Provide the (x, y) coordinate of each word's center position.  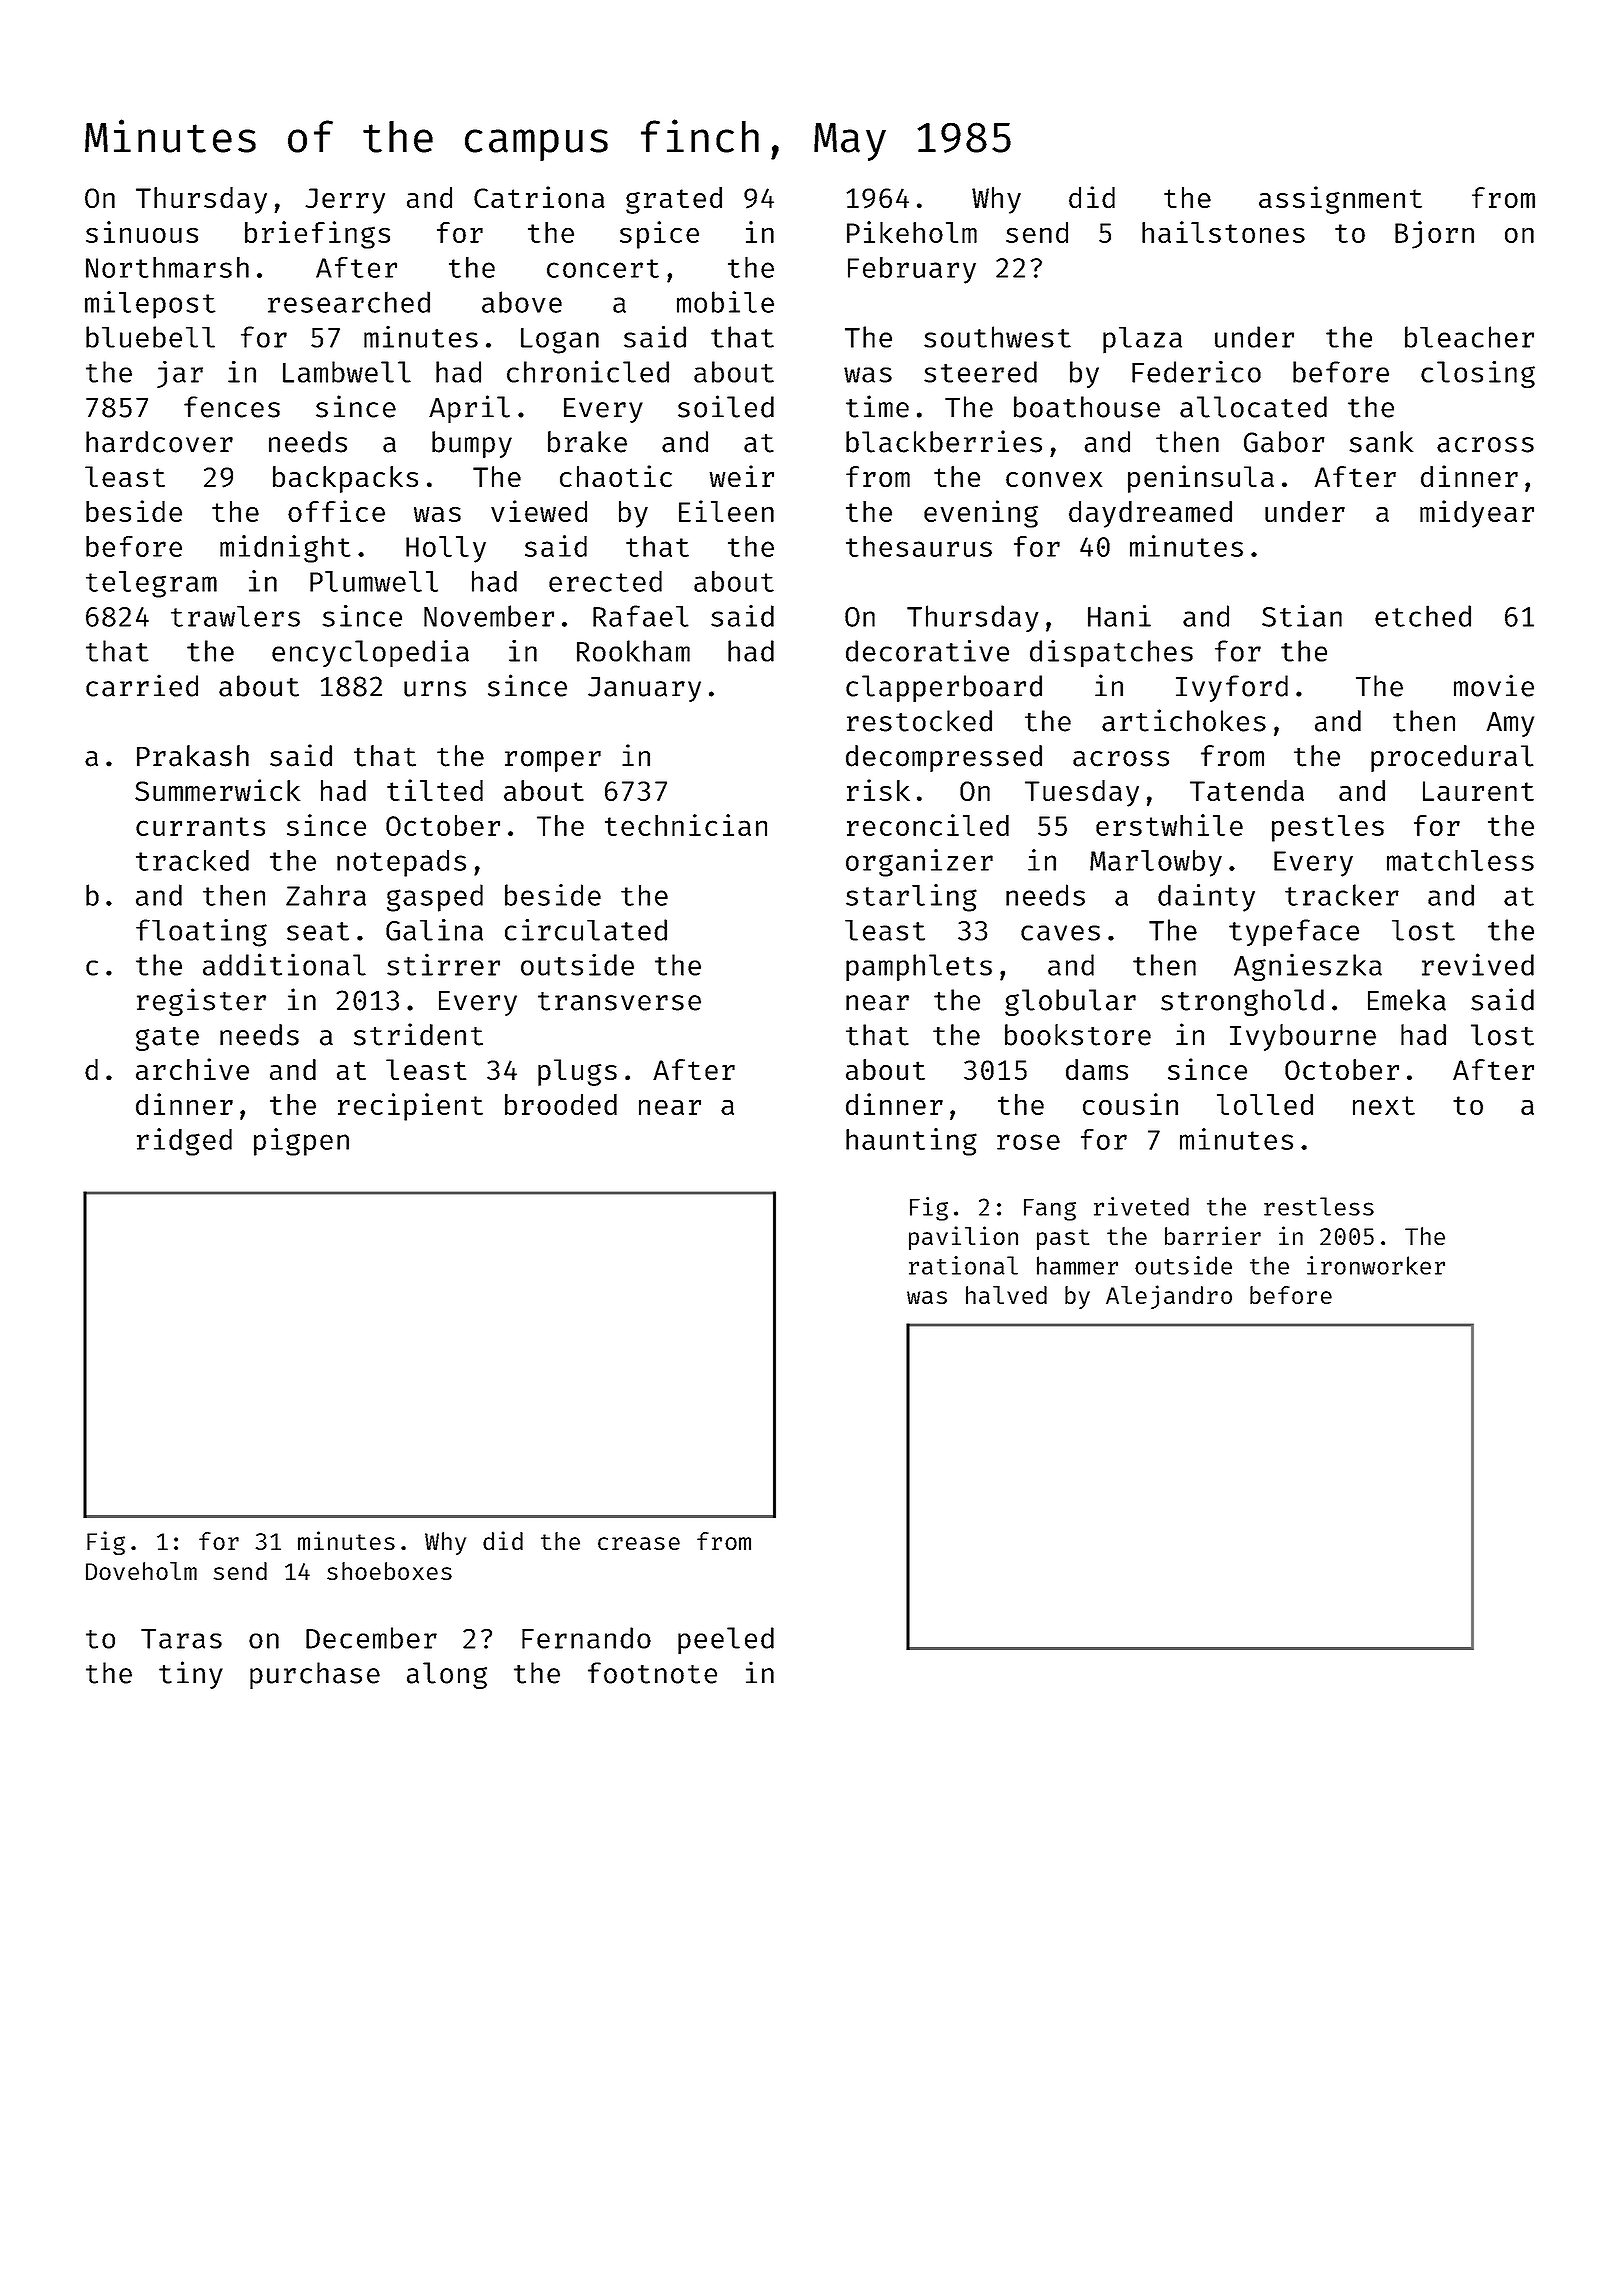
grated (674, 200)
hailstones (1223, 232)
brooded (561, 1104)
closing (1478, 374)
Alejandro (1169, 1297)
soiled (726, 406)
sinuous (142, 232)
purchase (315, 1675)
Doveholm (141, 1571)
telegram (151, 584)
